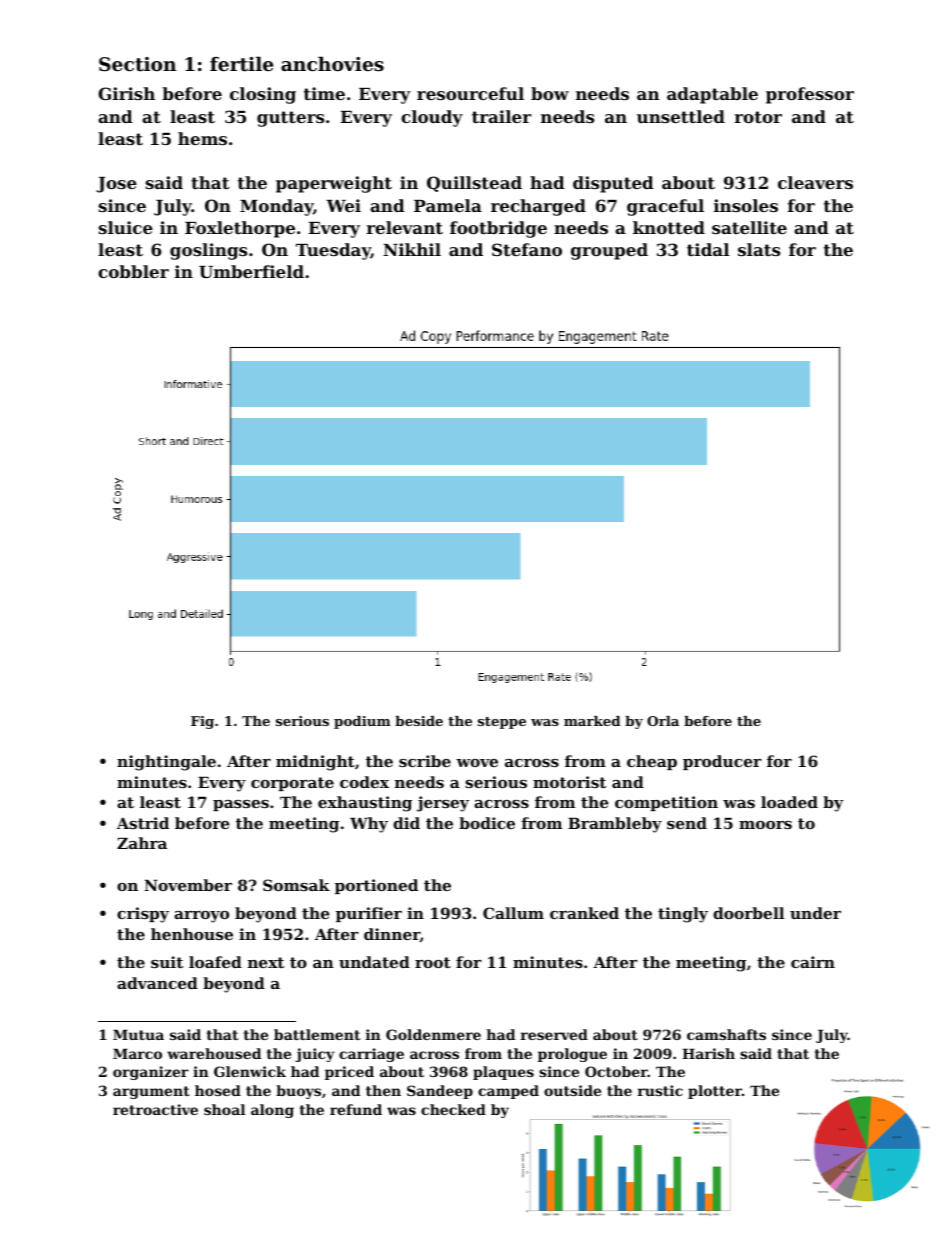  What do you see at coordinates (708, 249) in the image?
I see `tidal` at bounding box center [708, 249].
